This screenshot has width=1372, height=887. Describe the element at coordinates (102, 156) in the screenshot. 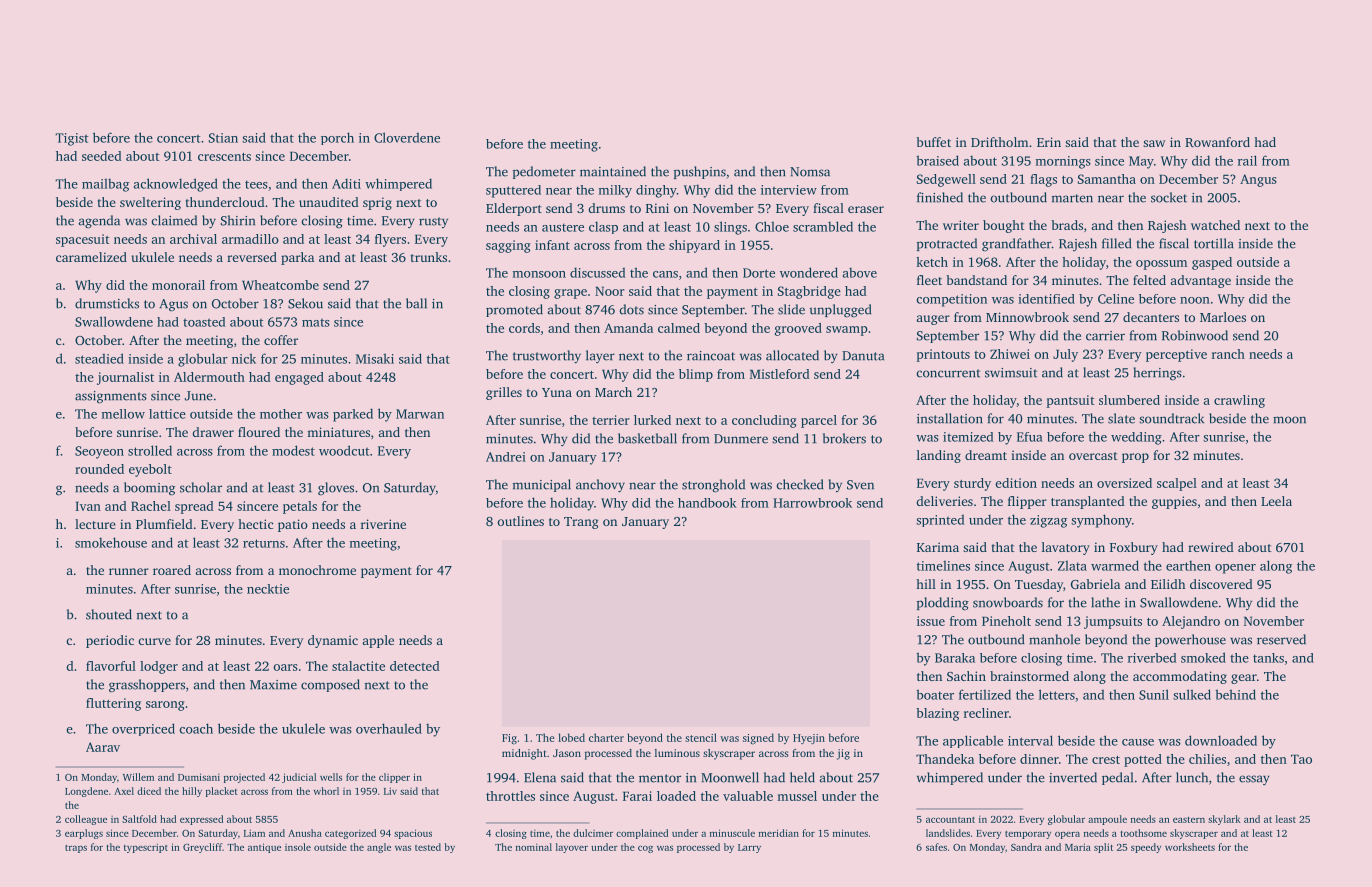

I see `seeded` at that location.
